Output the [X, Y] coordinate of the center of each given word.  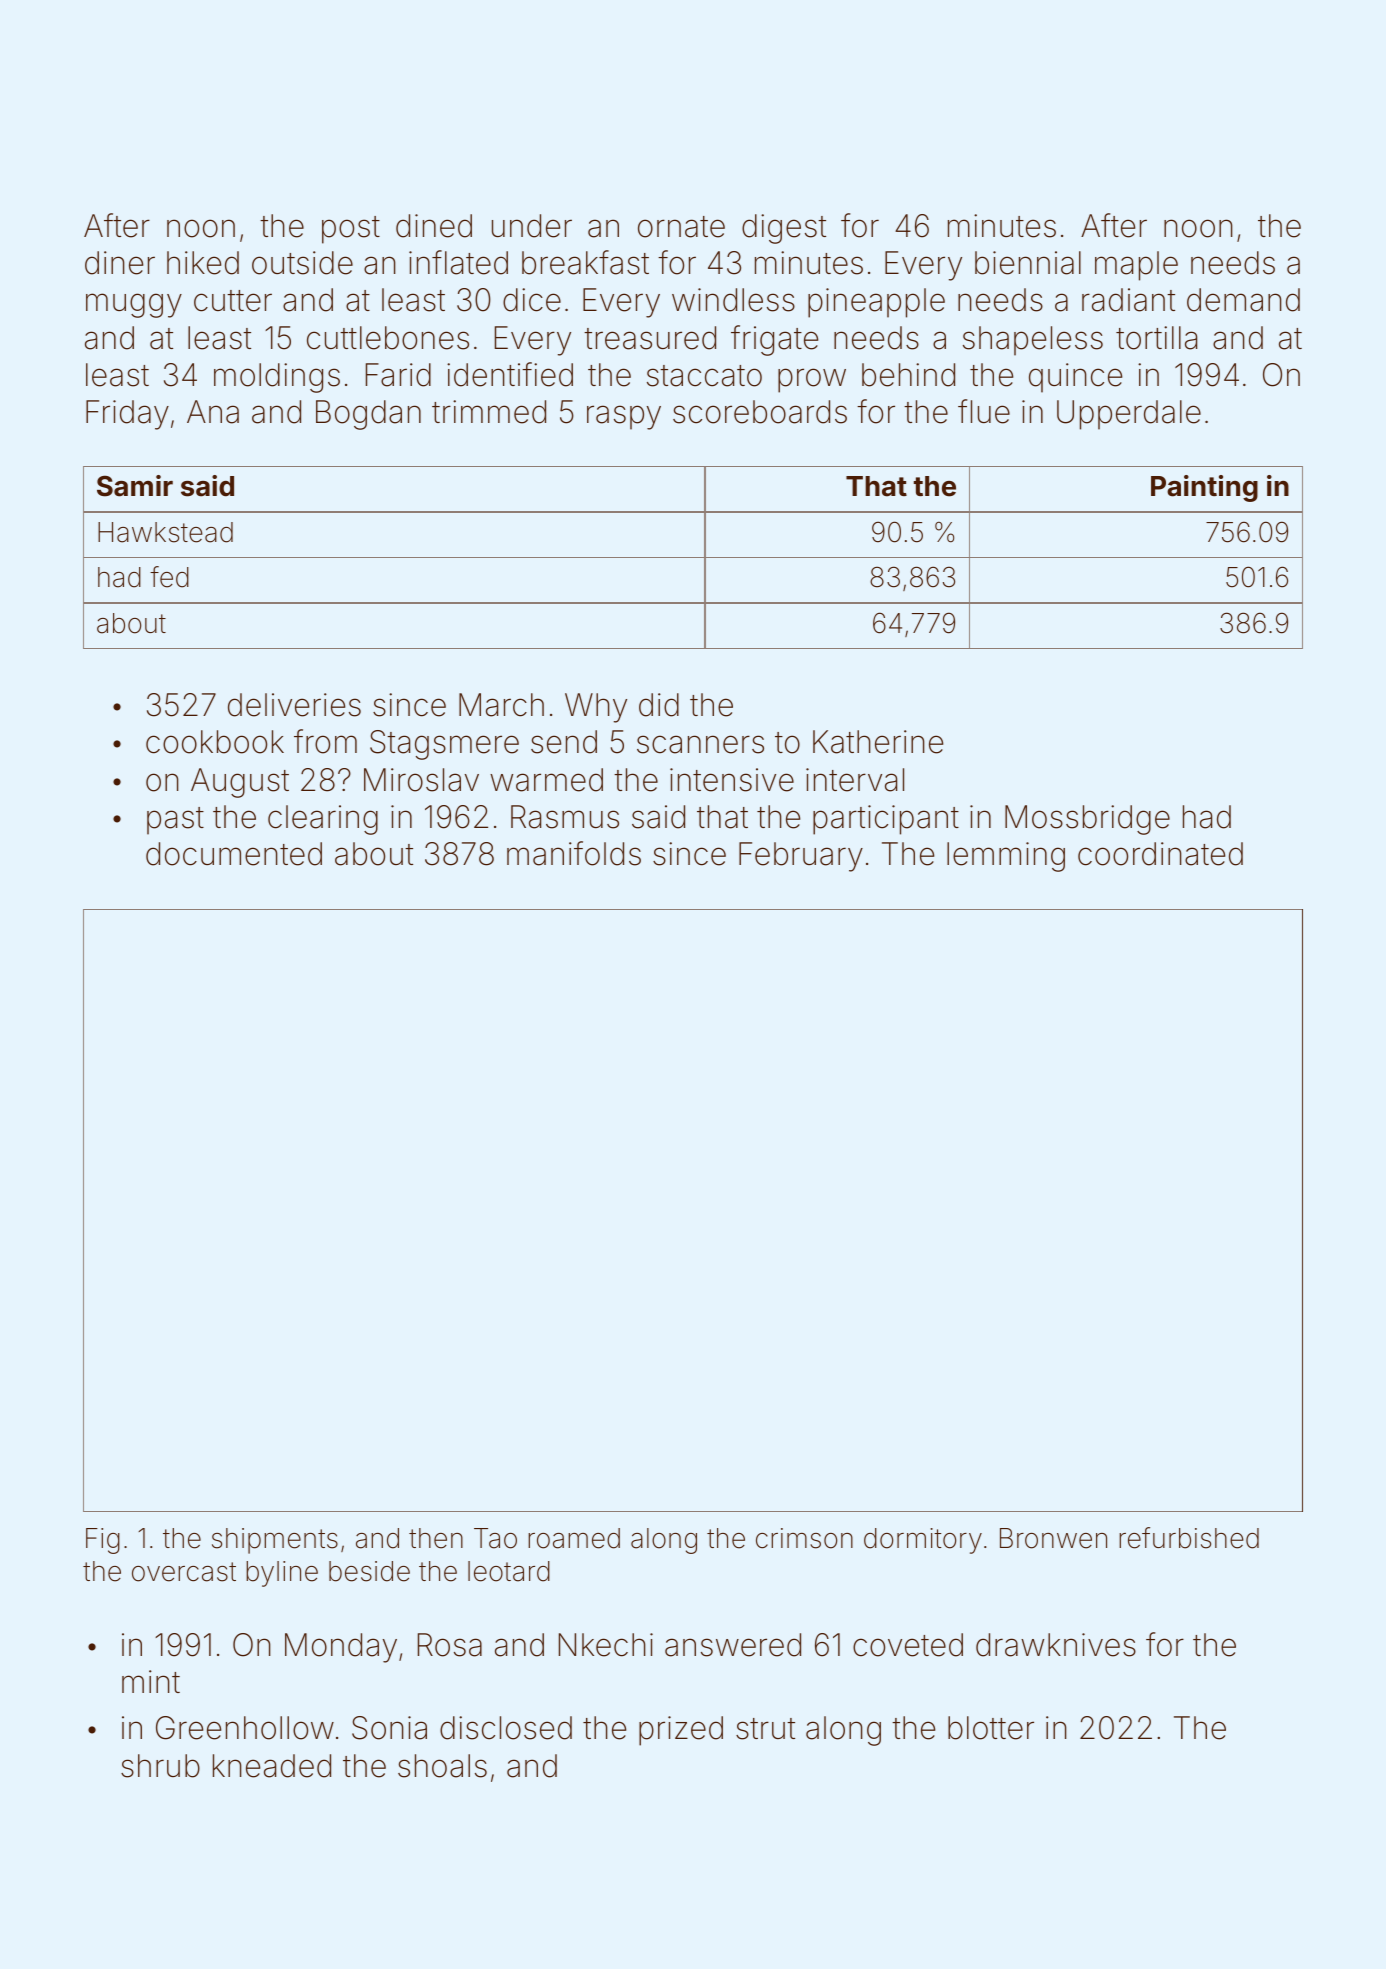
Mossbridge [1087, 820]
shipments [275, 1541]
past [175, 821]
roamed [574, 1538]
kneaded [272, 1766]
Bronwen [1053, 1538]
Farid [398, 375]
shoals [442, 1766]
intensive [732, 780]
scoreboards [760, 412]
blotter [991, 1728]
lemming [1006, 857]
